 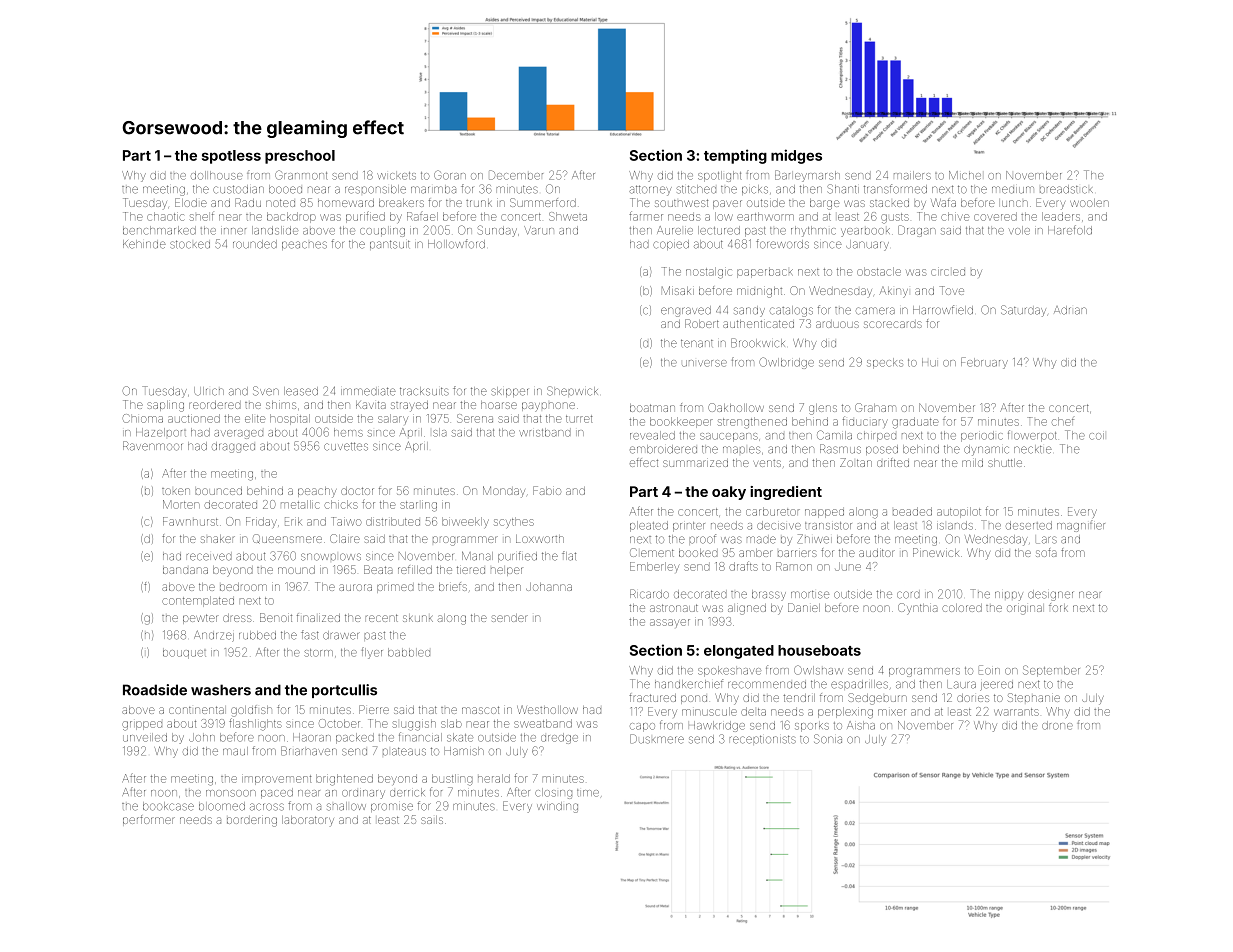 I want to click on auditor, so click(x=877, y=553).
